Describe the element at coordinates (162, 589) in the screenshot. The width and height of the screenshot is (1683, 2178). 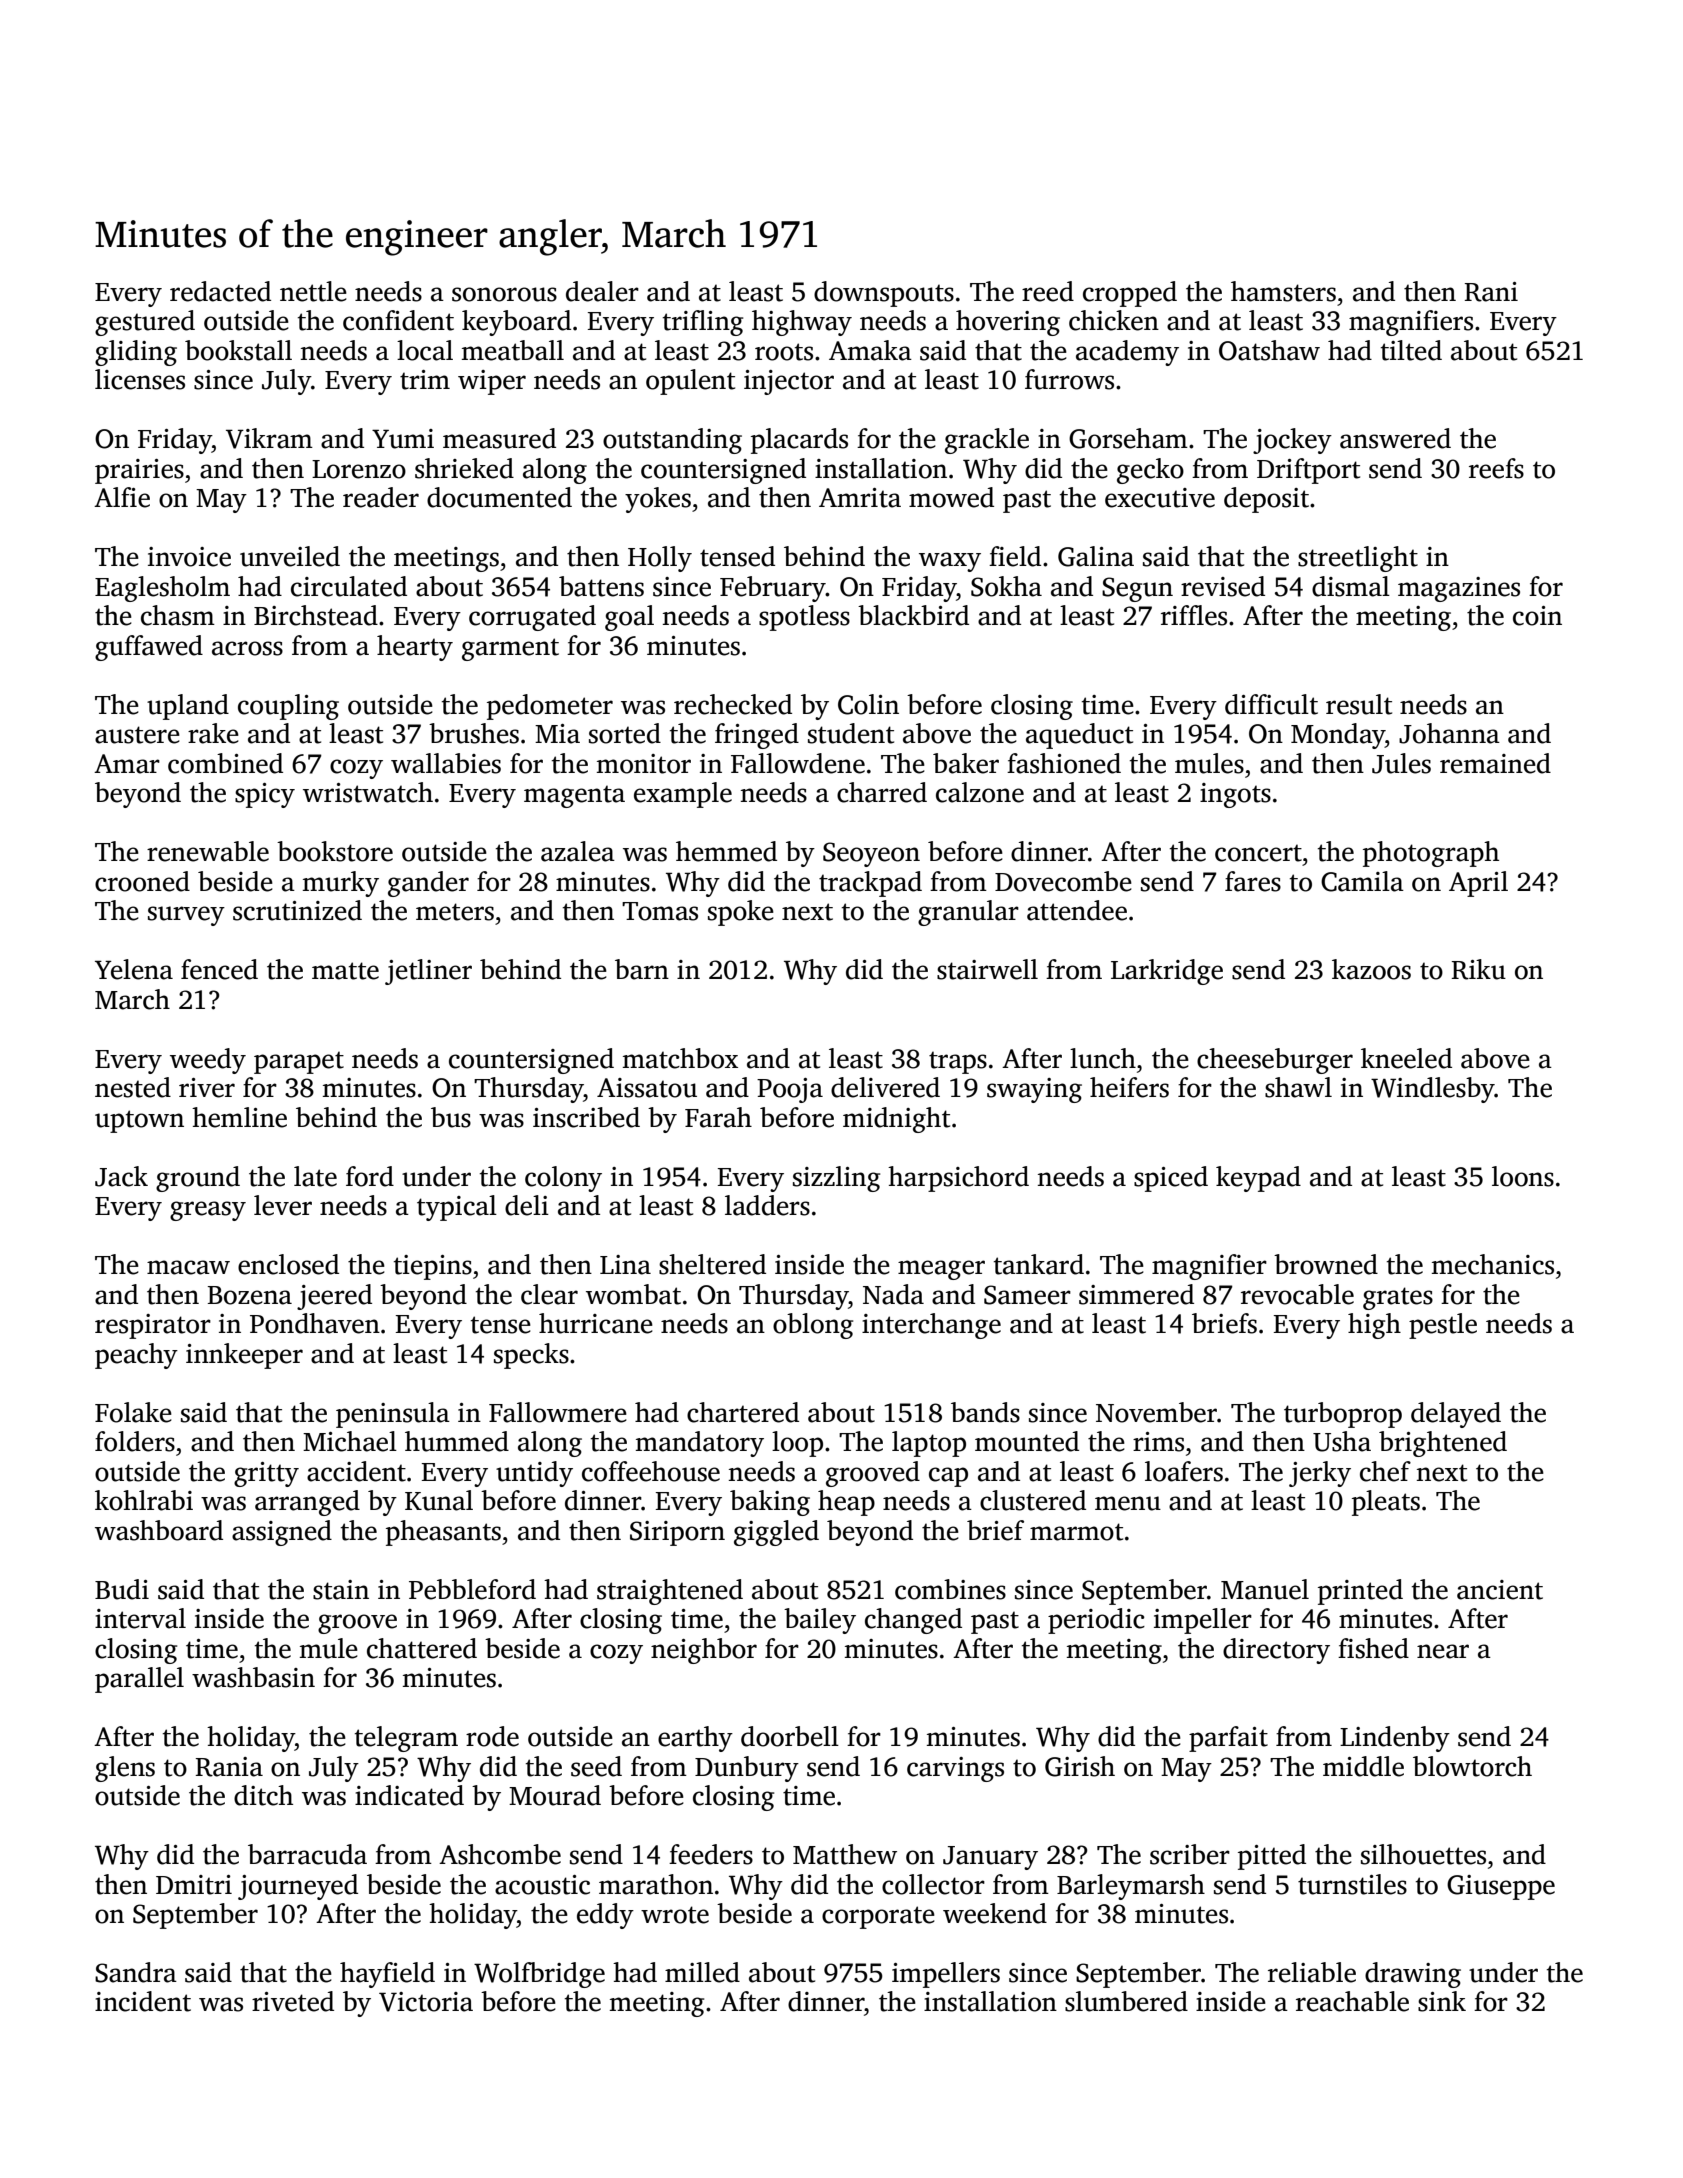
I see `Eaglesholm` at that location.
